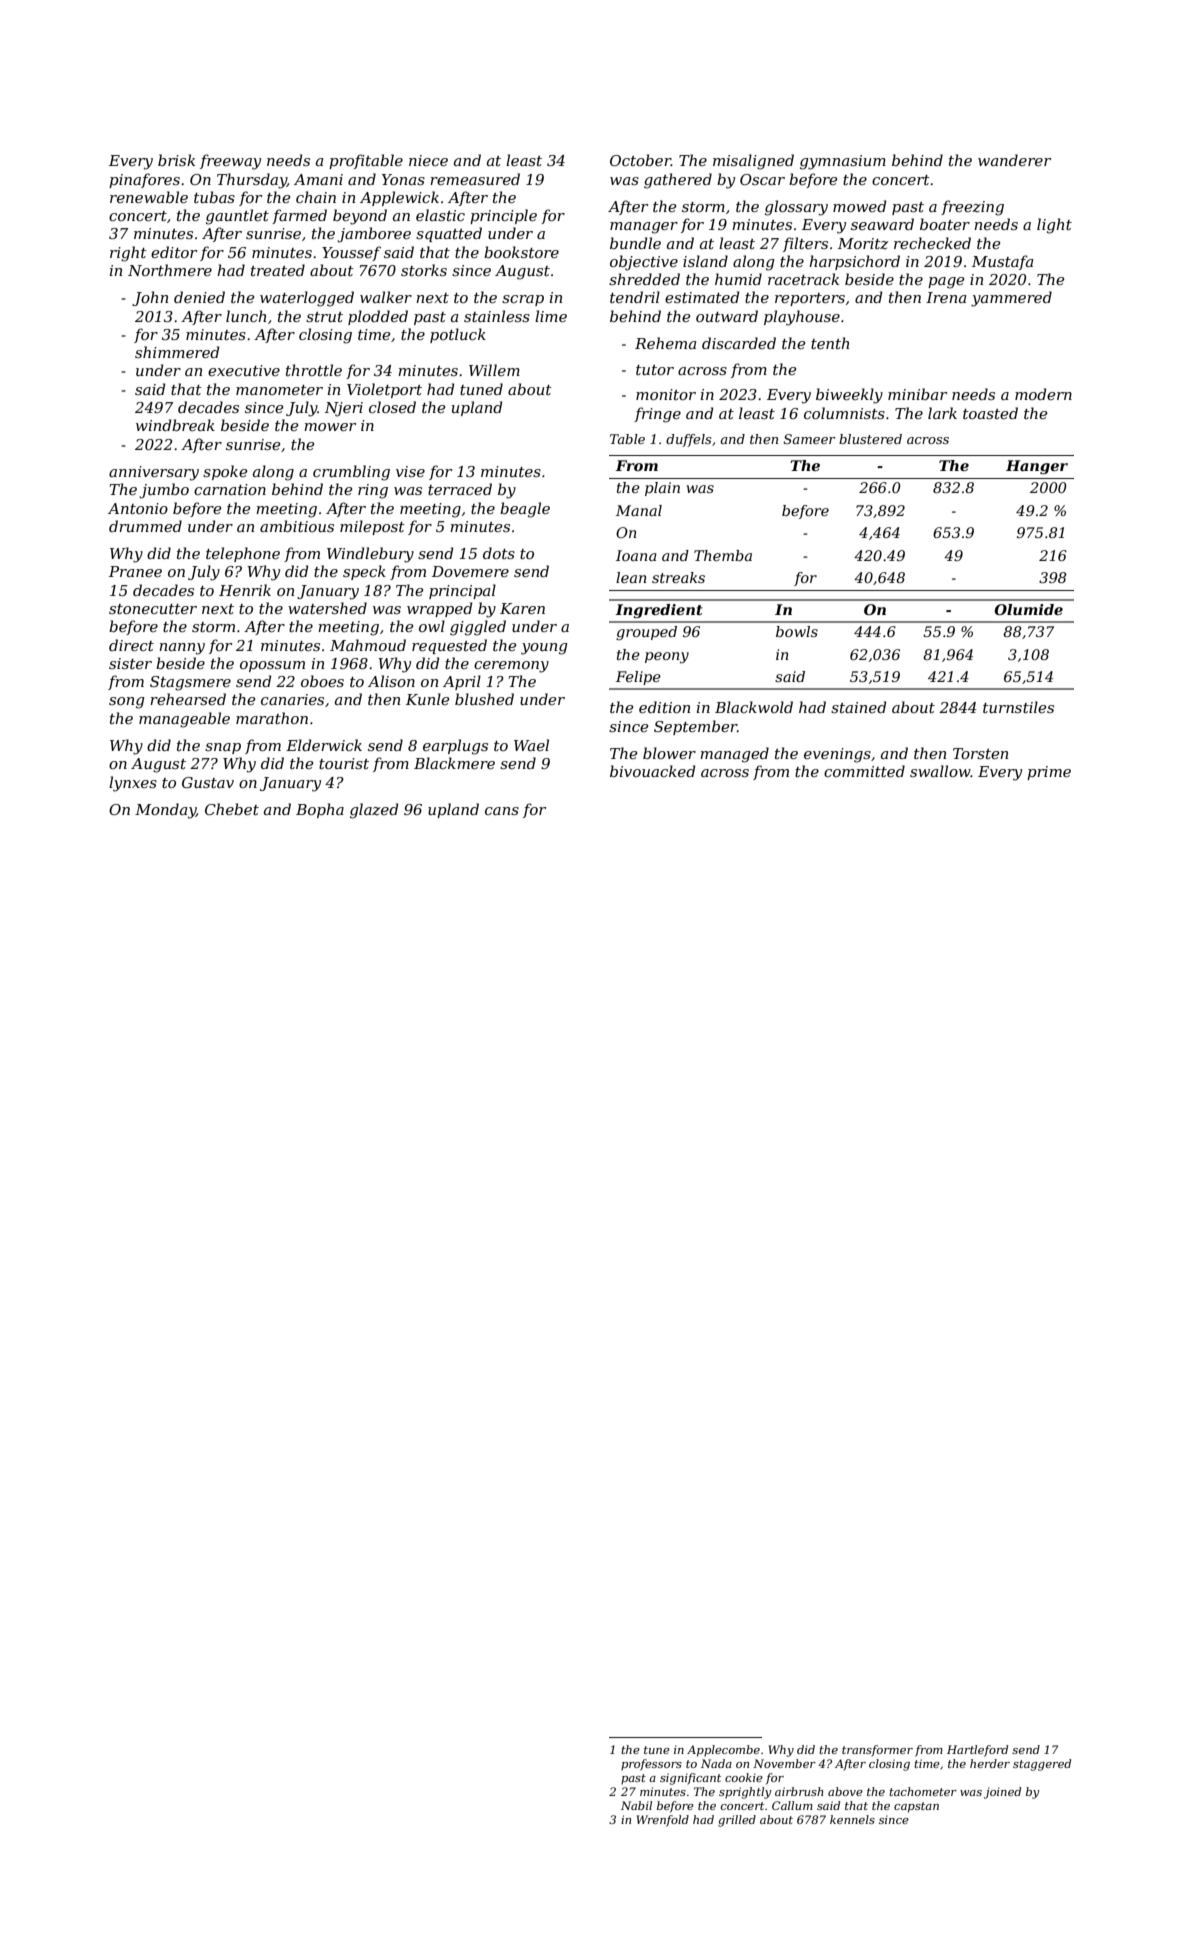  I want to click on professors, so click(651, 1765).
